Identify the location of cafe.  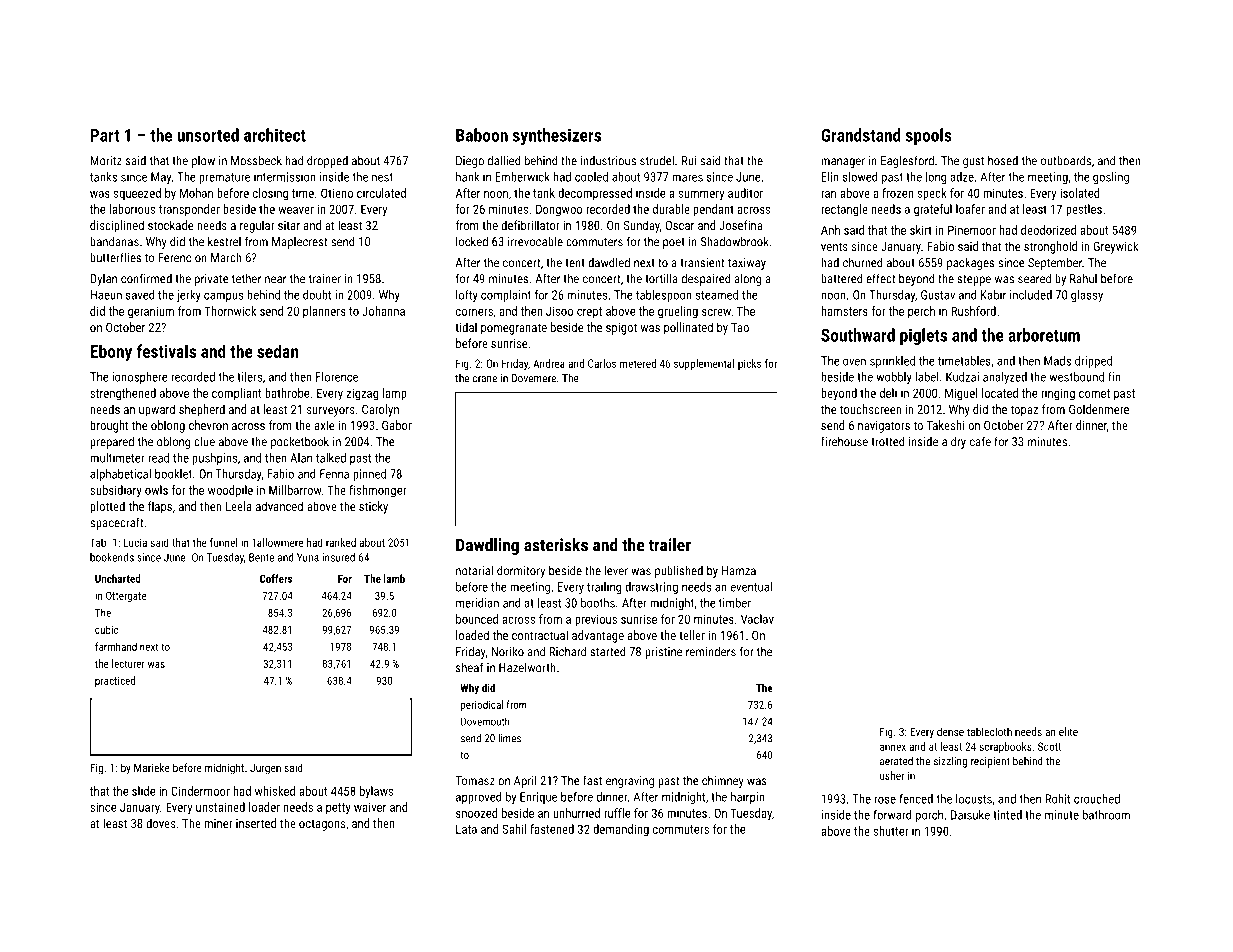
(980, 441).
